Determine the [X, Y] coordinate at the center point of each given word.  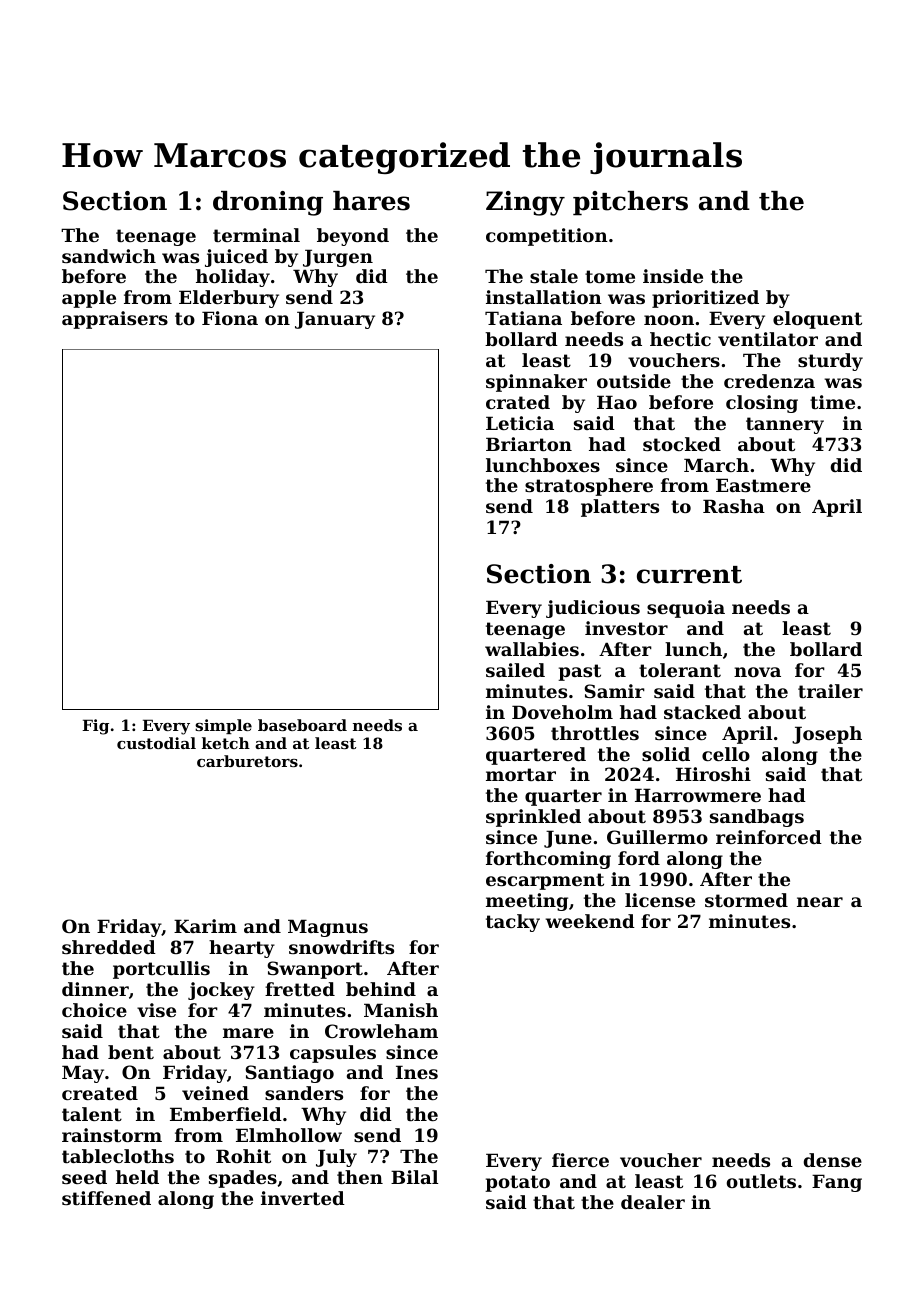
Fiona [230, 318]
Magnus [328, 928]
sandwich [109, 256]
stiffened [106, 1198]
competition [547, 237]
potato [517, 1183]
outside [634, 381]
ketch [226, 743]
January [335, 320]
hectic [680, 339]
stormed [746, 900]
